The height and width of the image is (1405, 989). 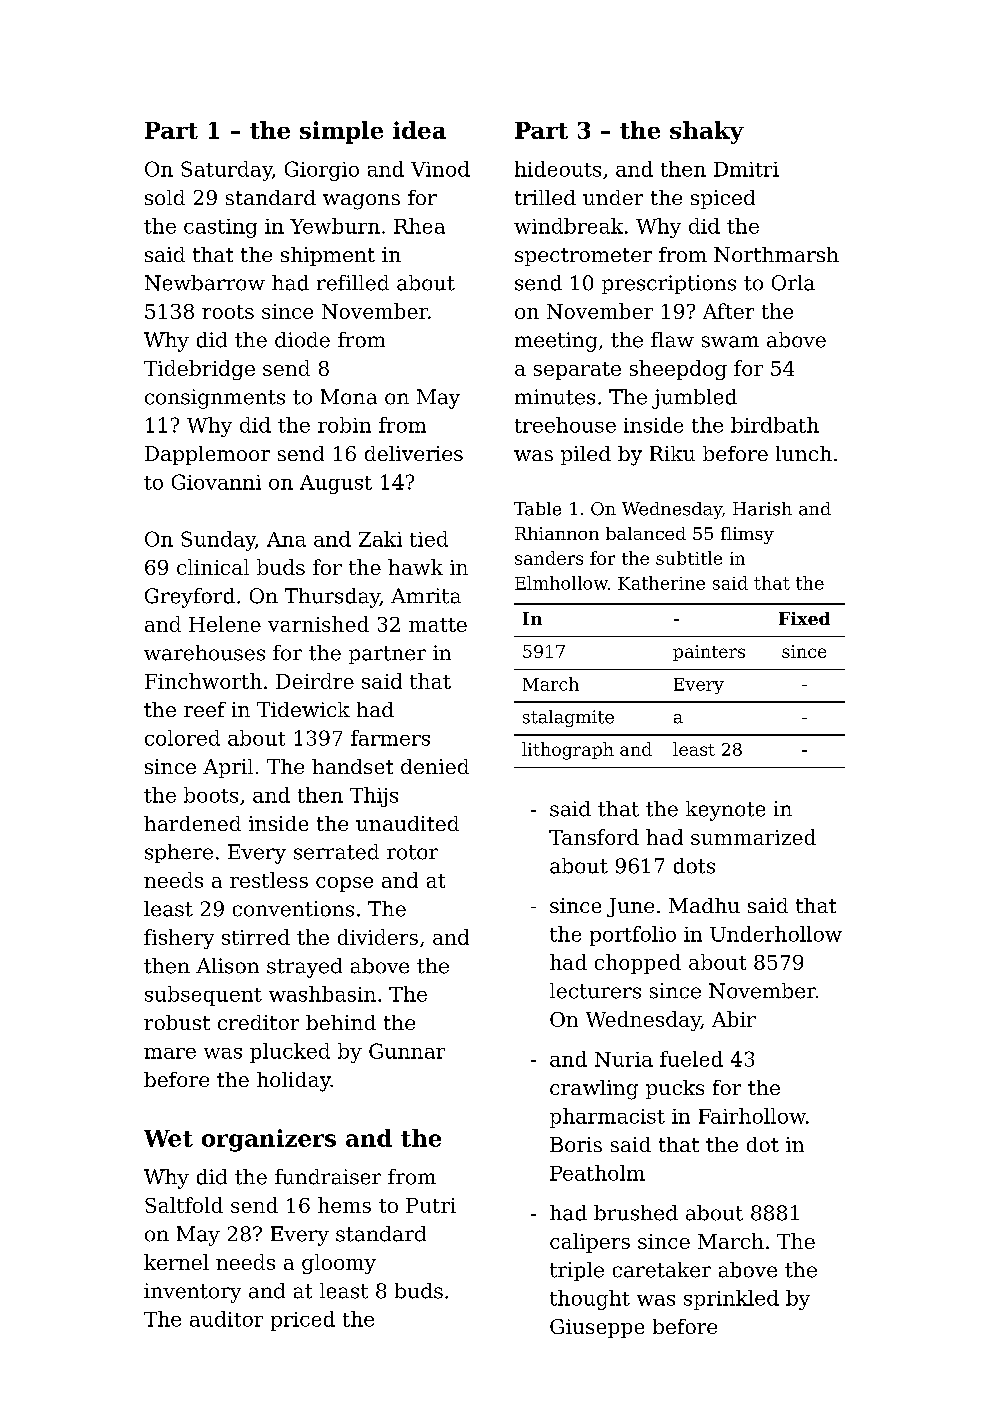 I want to click on Thijs, so click(x=374, y=797).
